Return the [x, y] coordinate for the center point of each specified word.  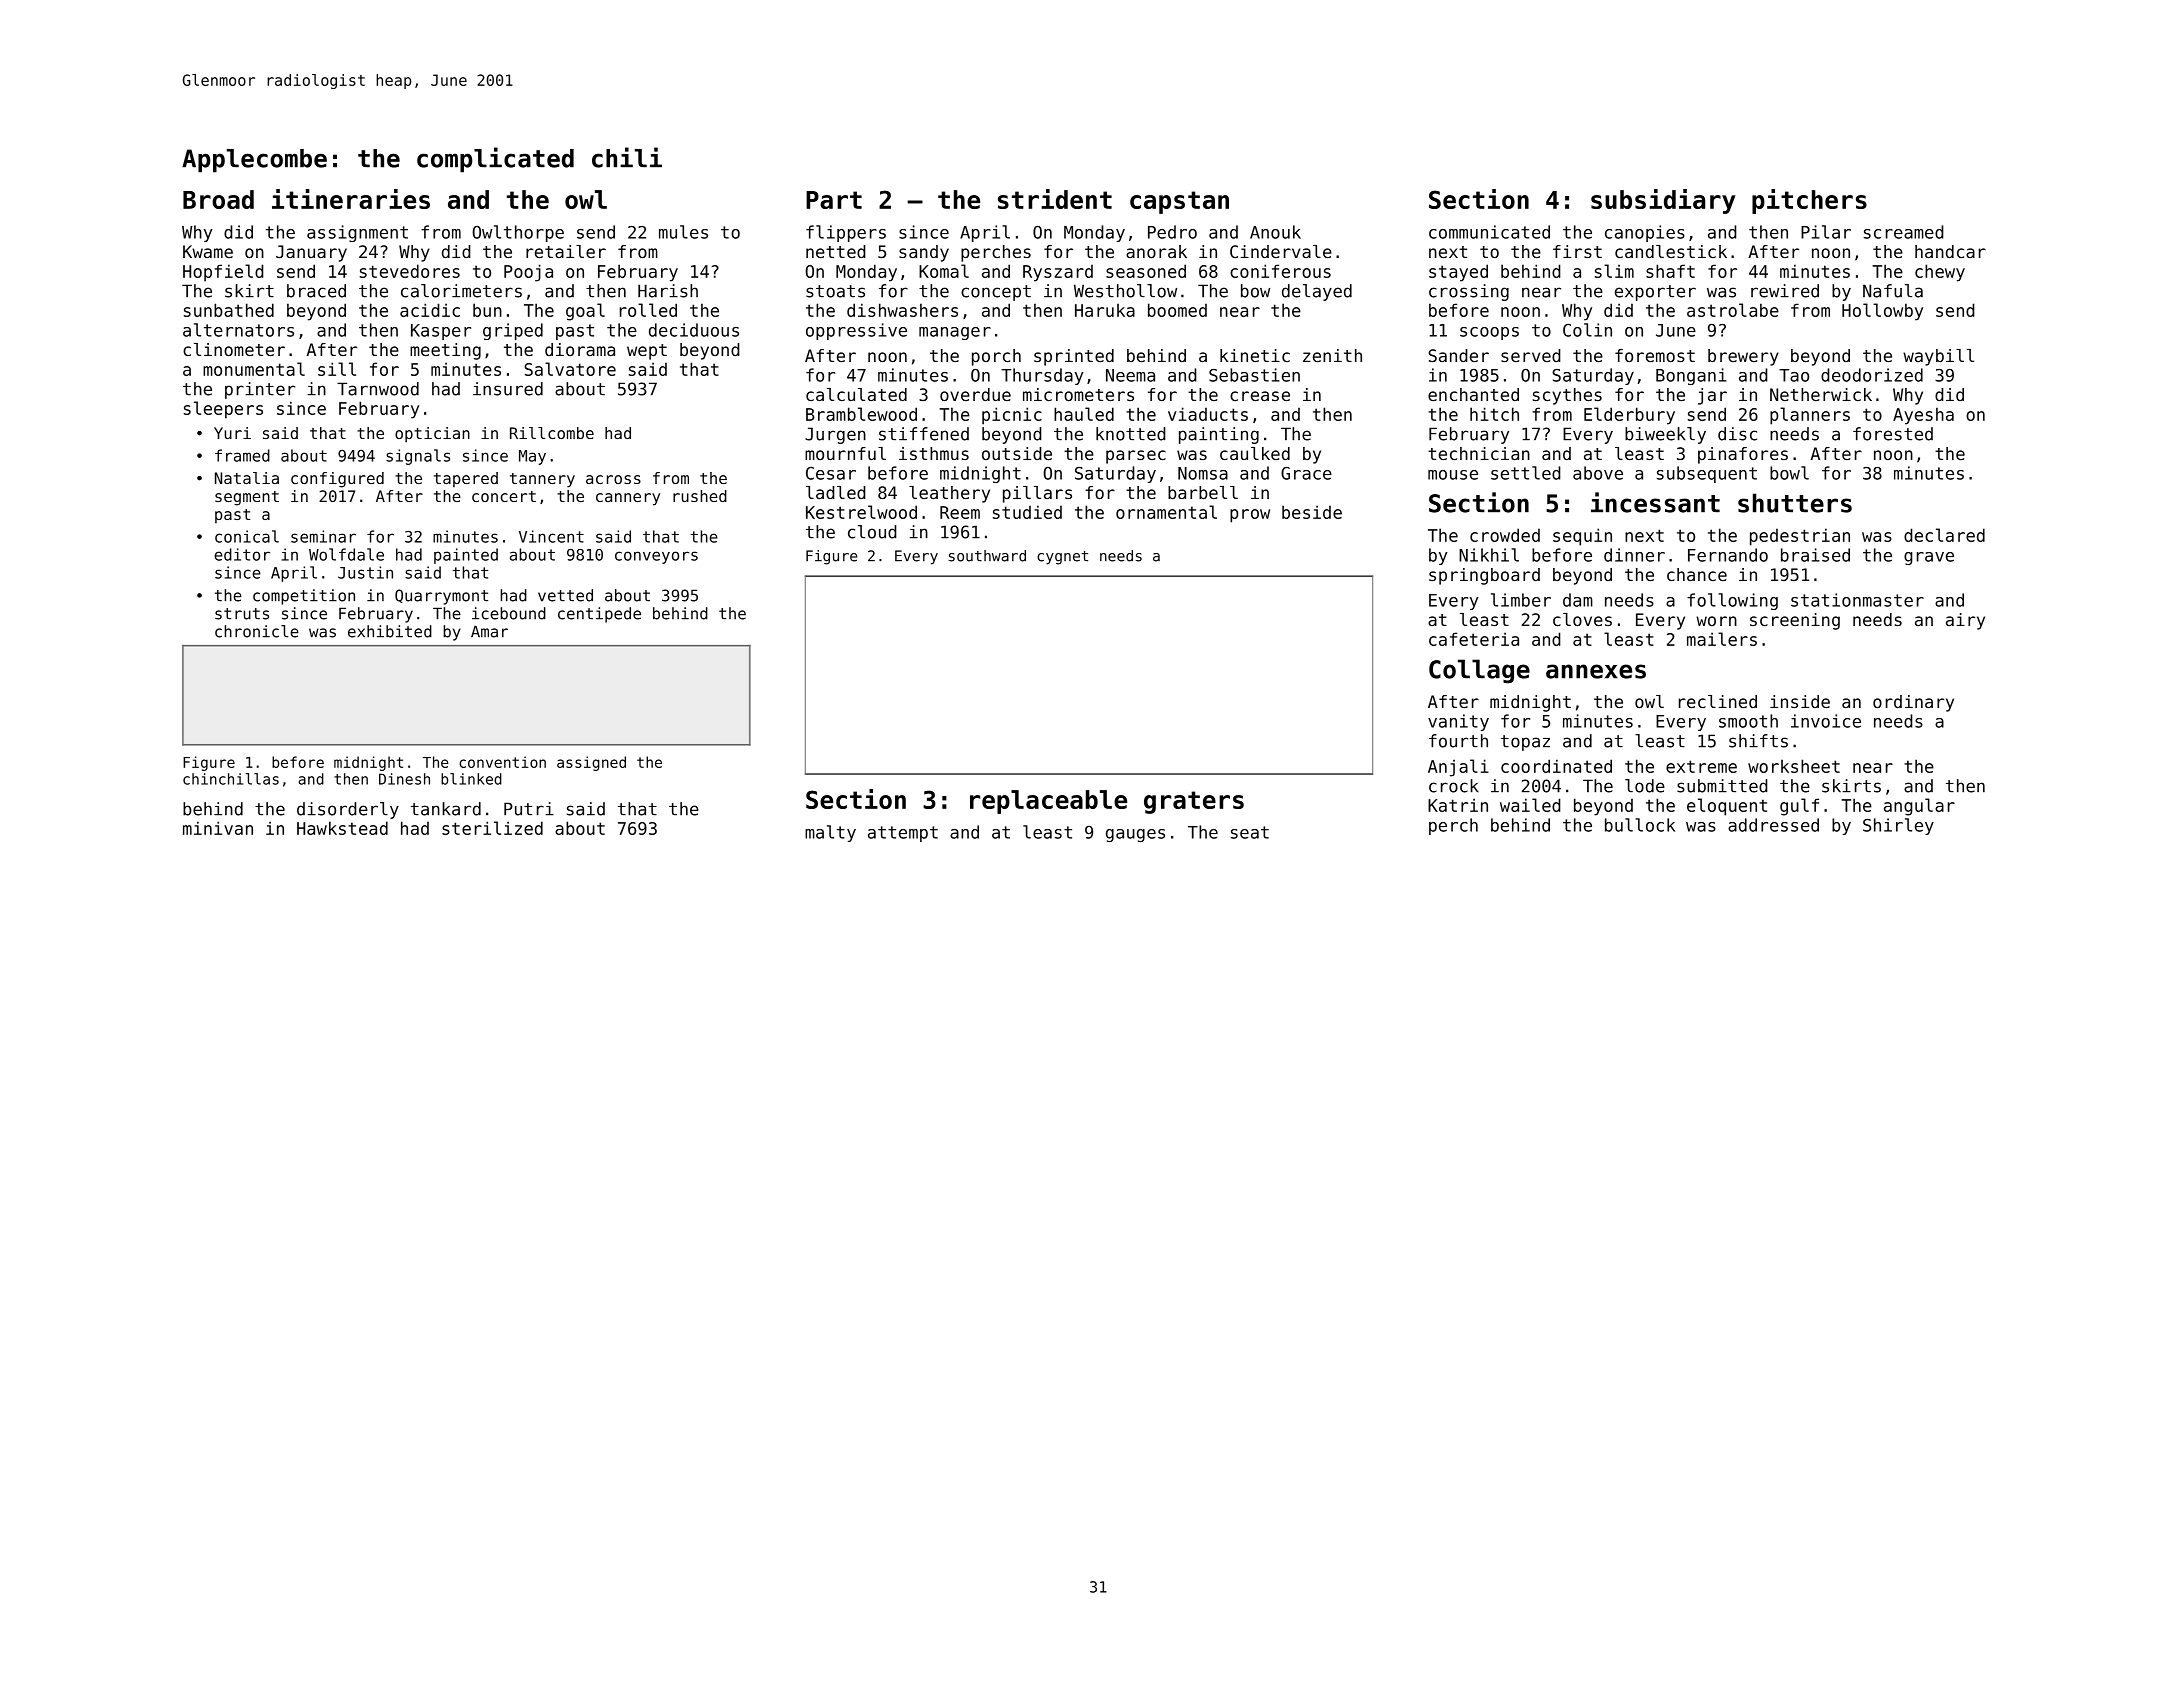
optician [432, 435]
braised [1815, 555]
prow [1250, 516]
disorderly [348, 810]
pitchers [1809, 201]
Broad [218, 199]
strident [1055, 199]
